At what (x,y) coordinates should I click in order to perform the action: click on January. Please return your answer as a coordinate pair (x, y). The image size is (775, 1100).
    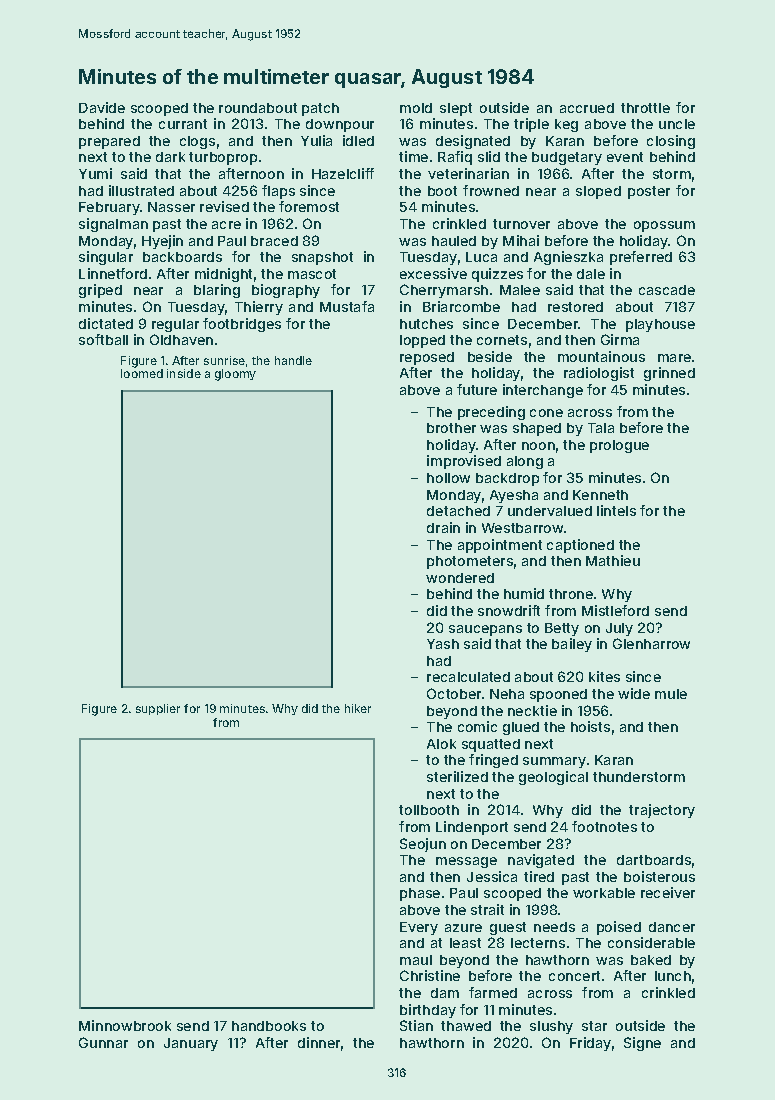
    Looking at the image, I should click on (191, 1044).
